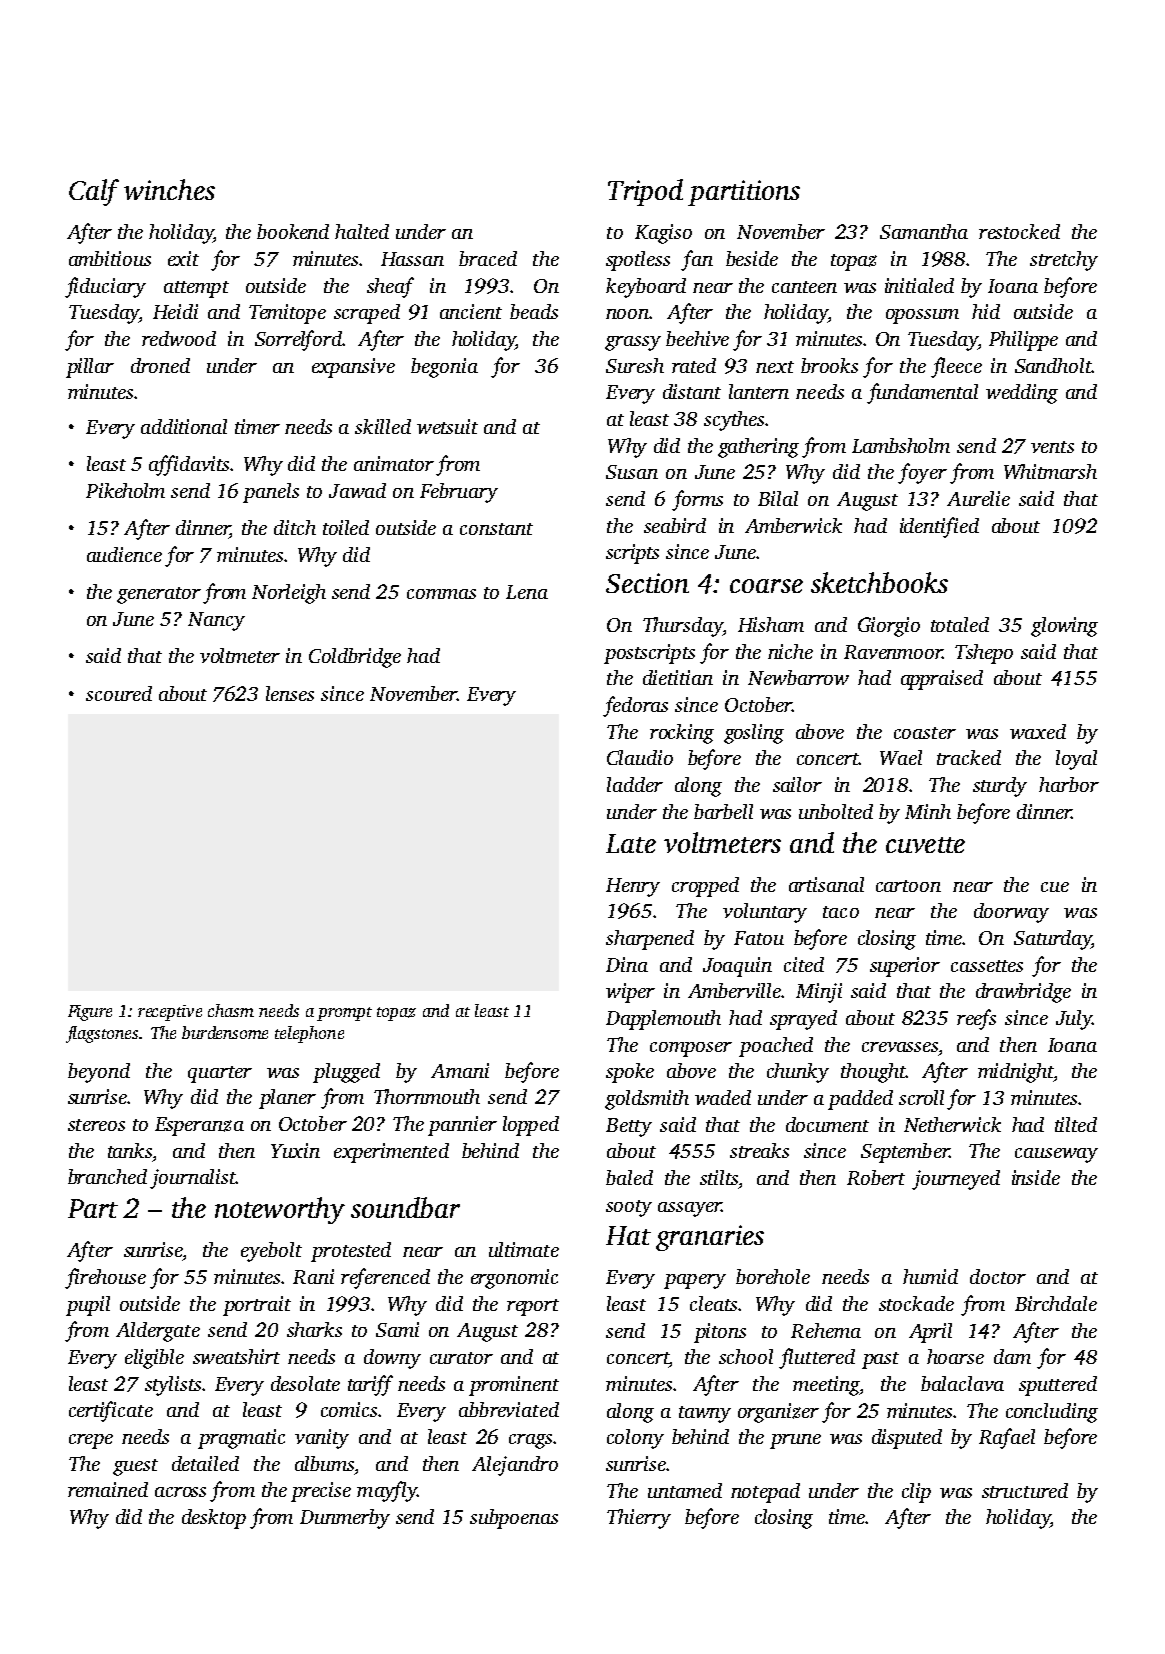  Describe the element at coordinates (924, 231) in the screenshot. I see `Samantha` at that location.
